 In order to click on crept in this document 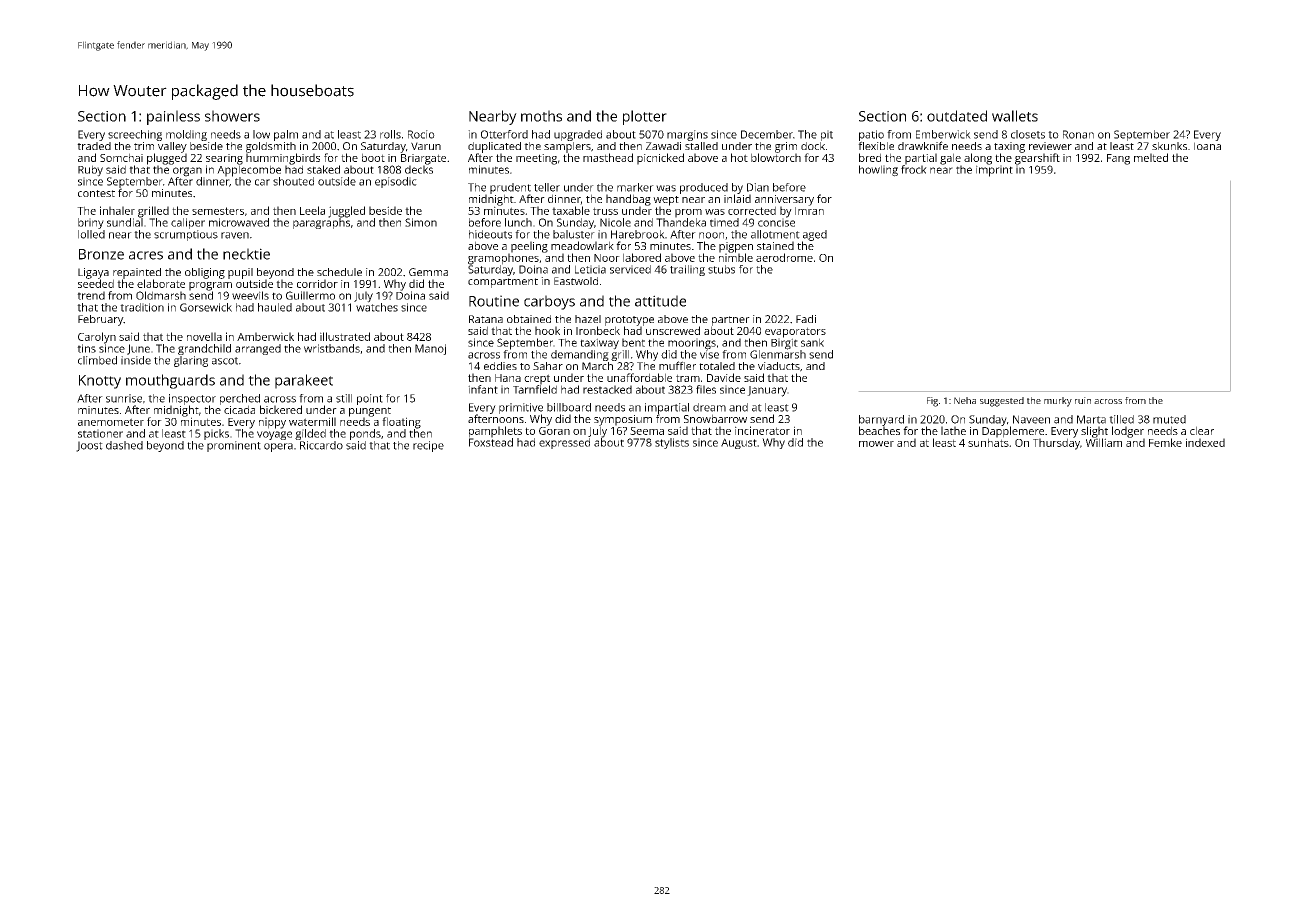, I will do `click(537, 379)`.
